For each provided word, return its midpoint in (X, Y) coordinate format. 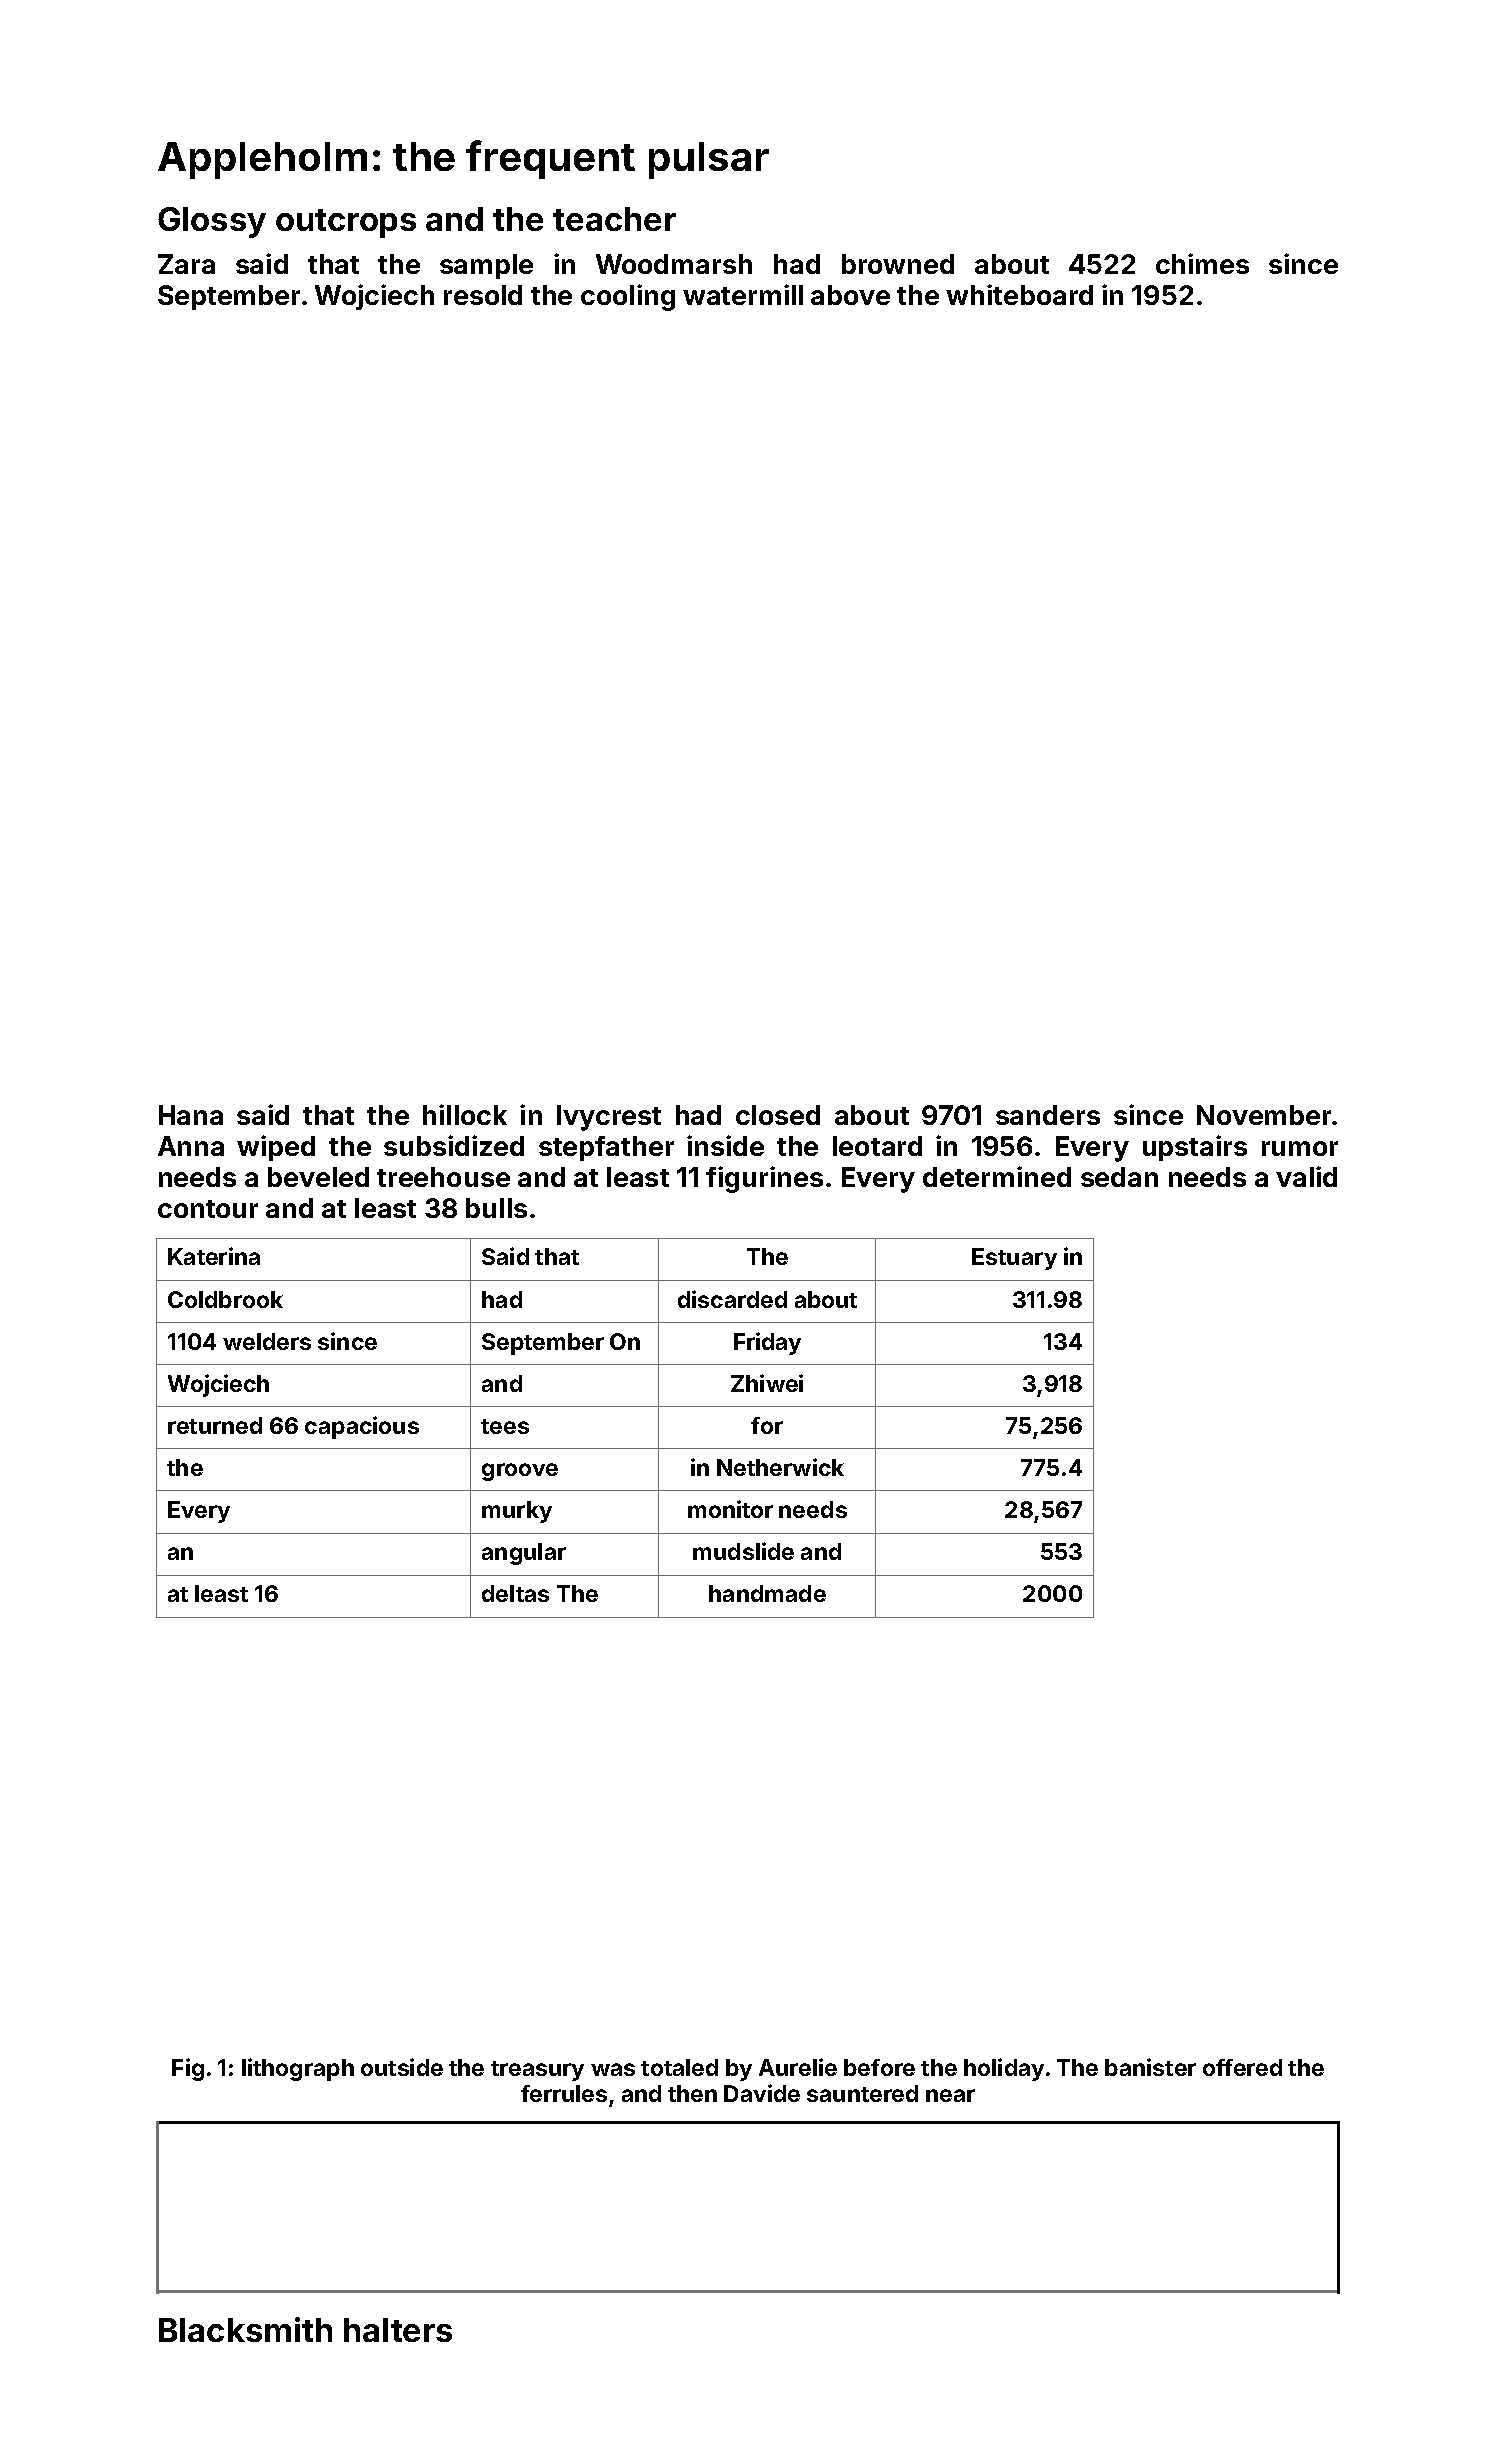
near (950, 2095)
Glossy (212, 222)
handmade (767, 1593)
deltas (515, 1593)
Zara (186, 264)
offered (1242, 2067)
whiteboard (1019, 294)
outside (402, 2067)
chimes (1202, 263)
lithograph (298, 2069)
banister (1150, 2067)
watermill (743, 294)
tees (505, 1426)
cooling (628, 297)
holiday (1004, 2069)
